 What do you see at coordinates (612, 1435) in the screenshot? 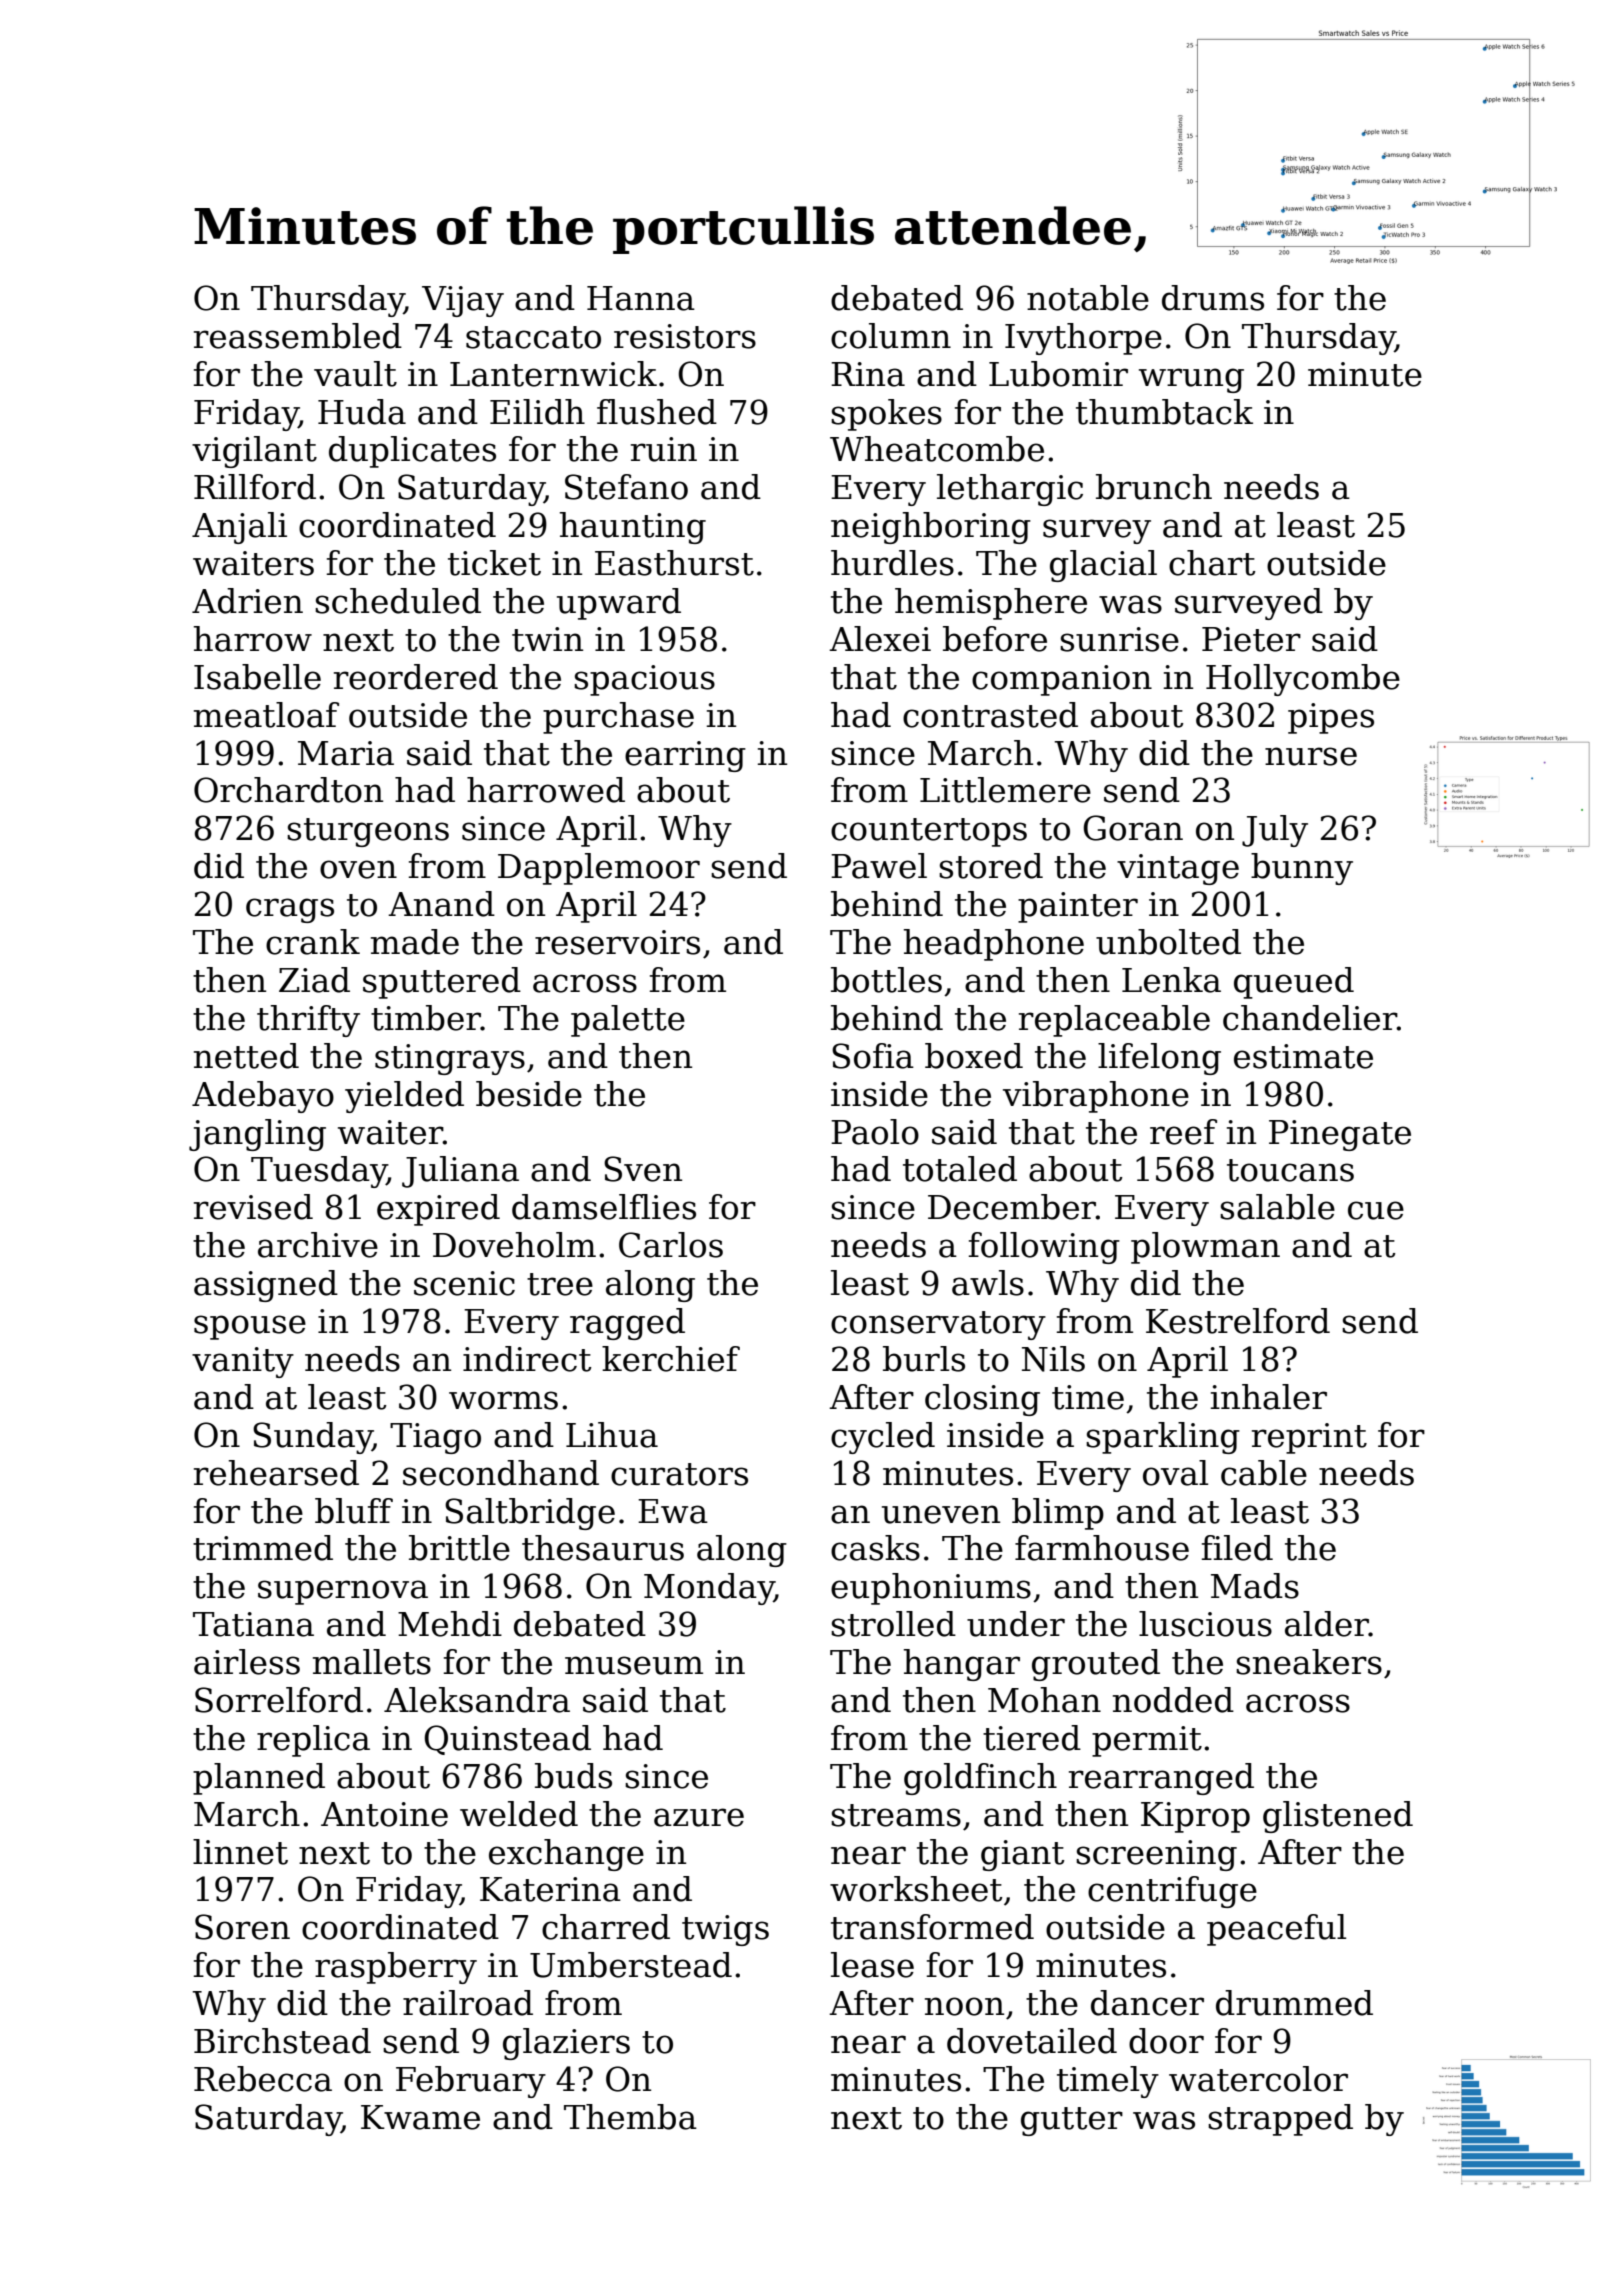
I see `Lihua` at bounding box center [612, 1435].
